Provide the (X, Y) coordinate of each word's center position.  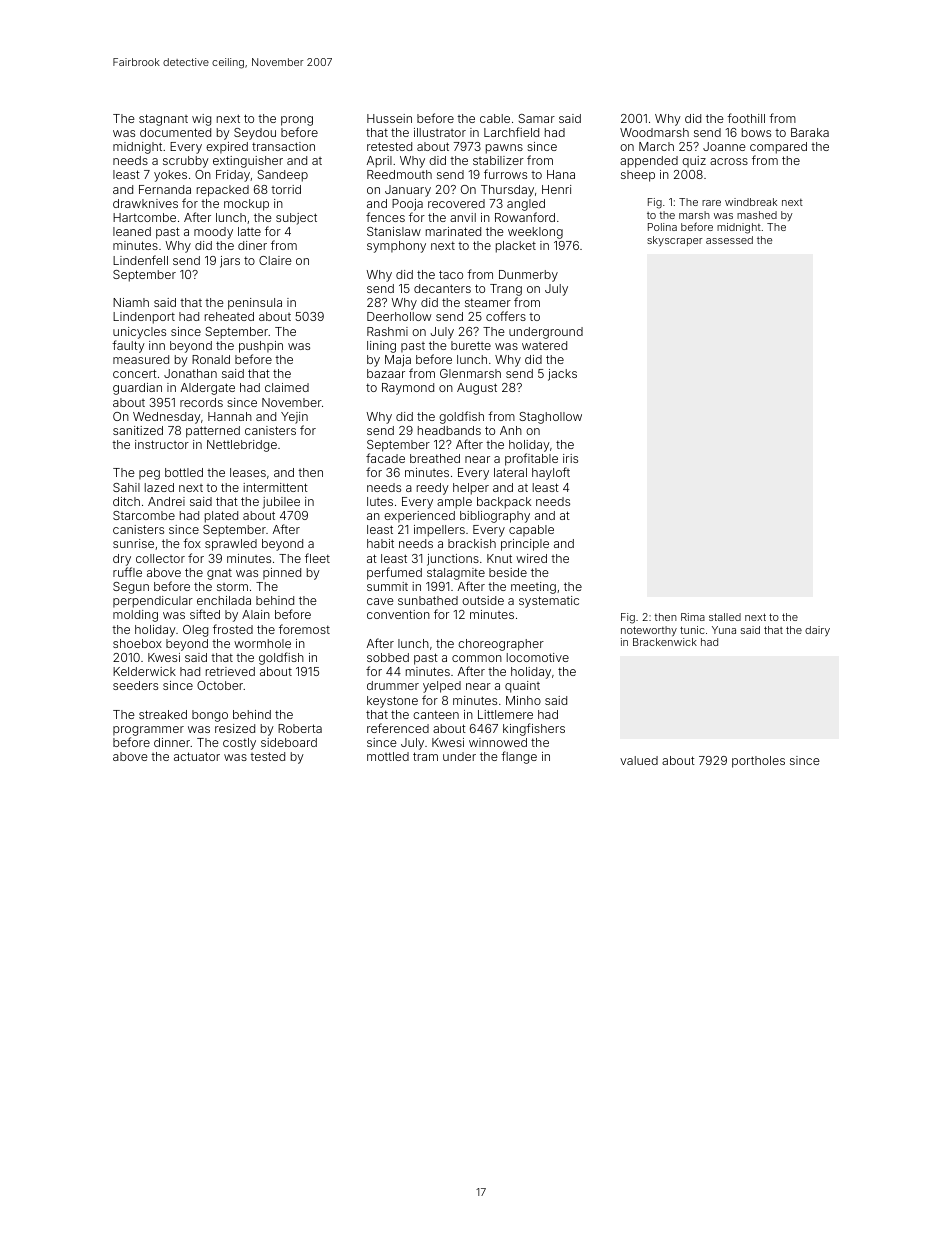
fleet (317, 558)
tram (425, 756)
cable (495, 118)
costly (239, 744)
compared (778, 148)
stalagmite (456, 574)
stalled (725, 617)
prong (297, 121)
